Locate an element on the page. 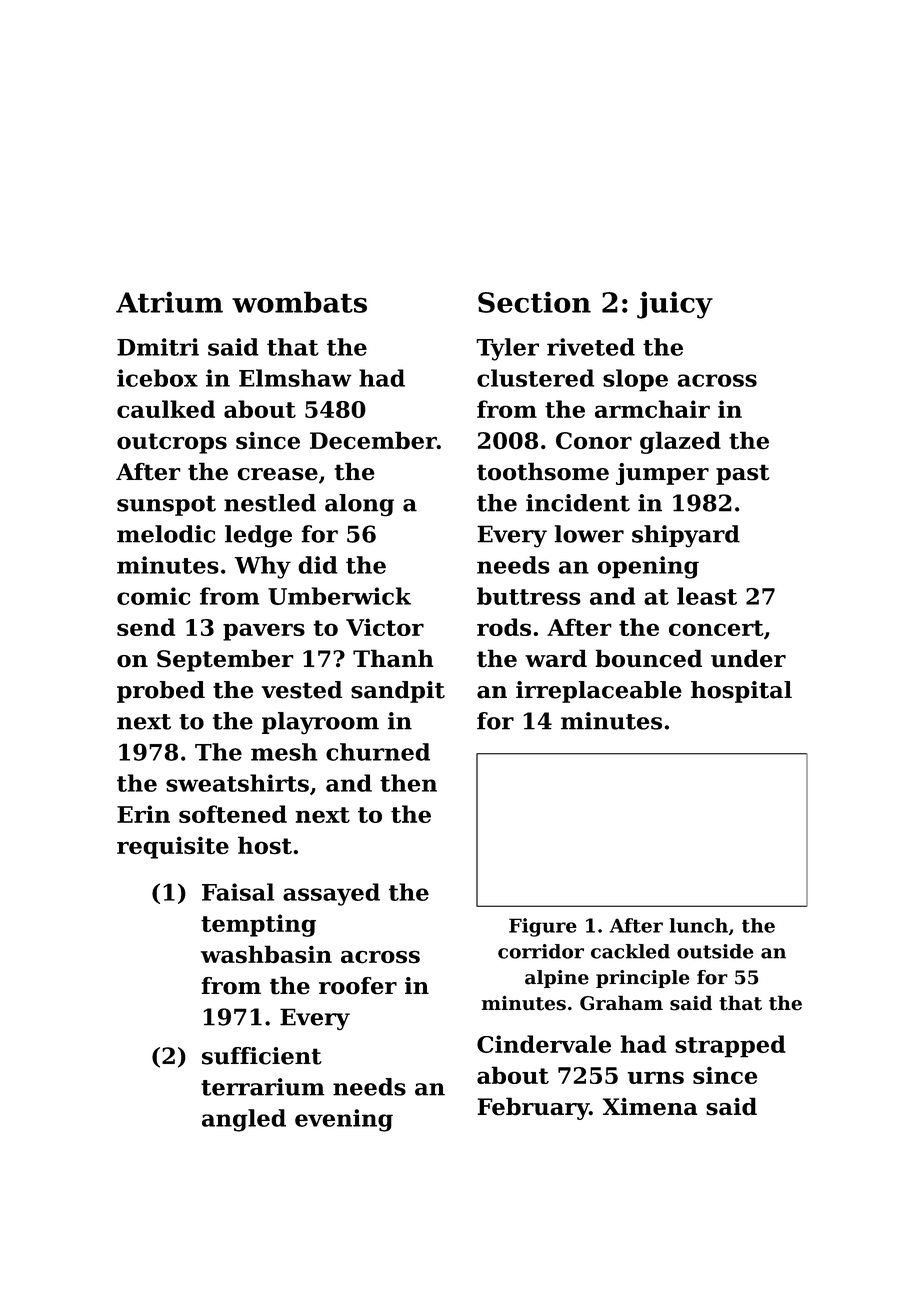 The image size is (924, 1311). hospital is located at coordinates (741, 692).
